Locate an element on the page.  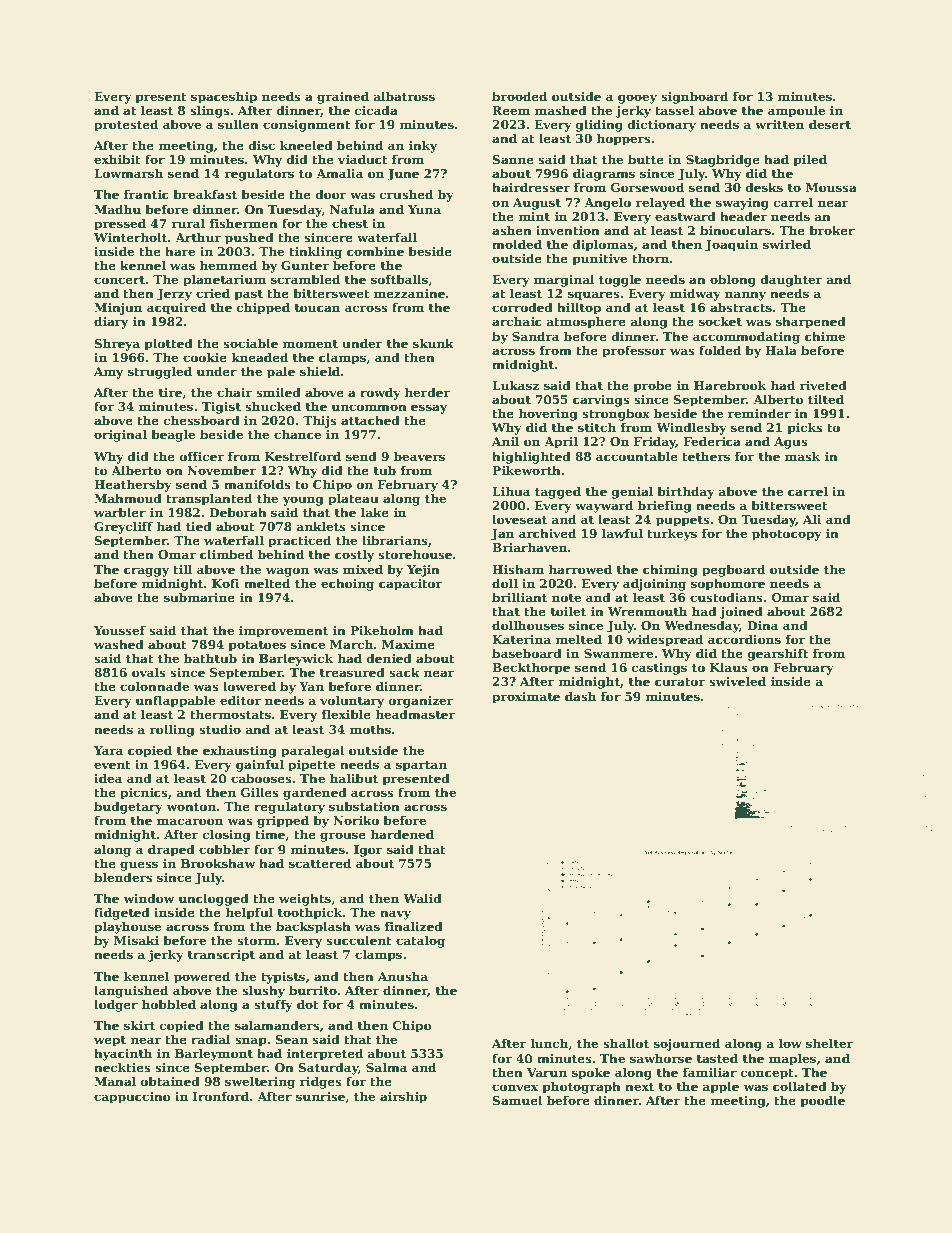
broker is located at coordinates (832, 230).
